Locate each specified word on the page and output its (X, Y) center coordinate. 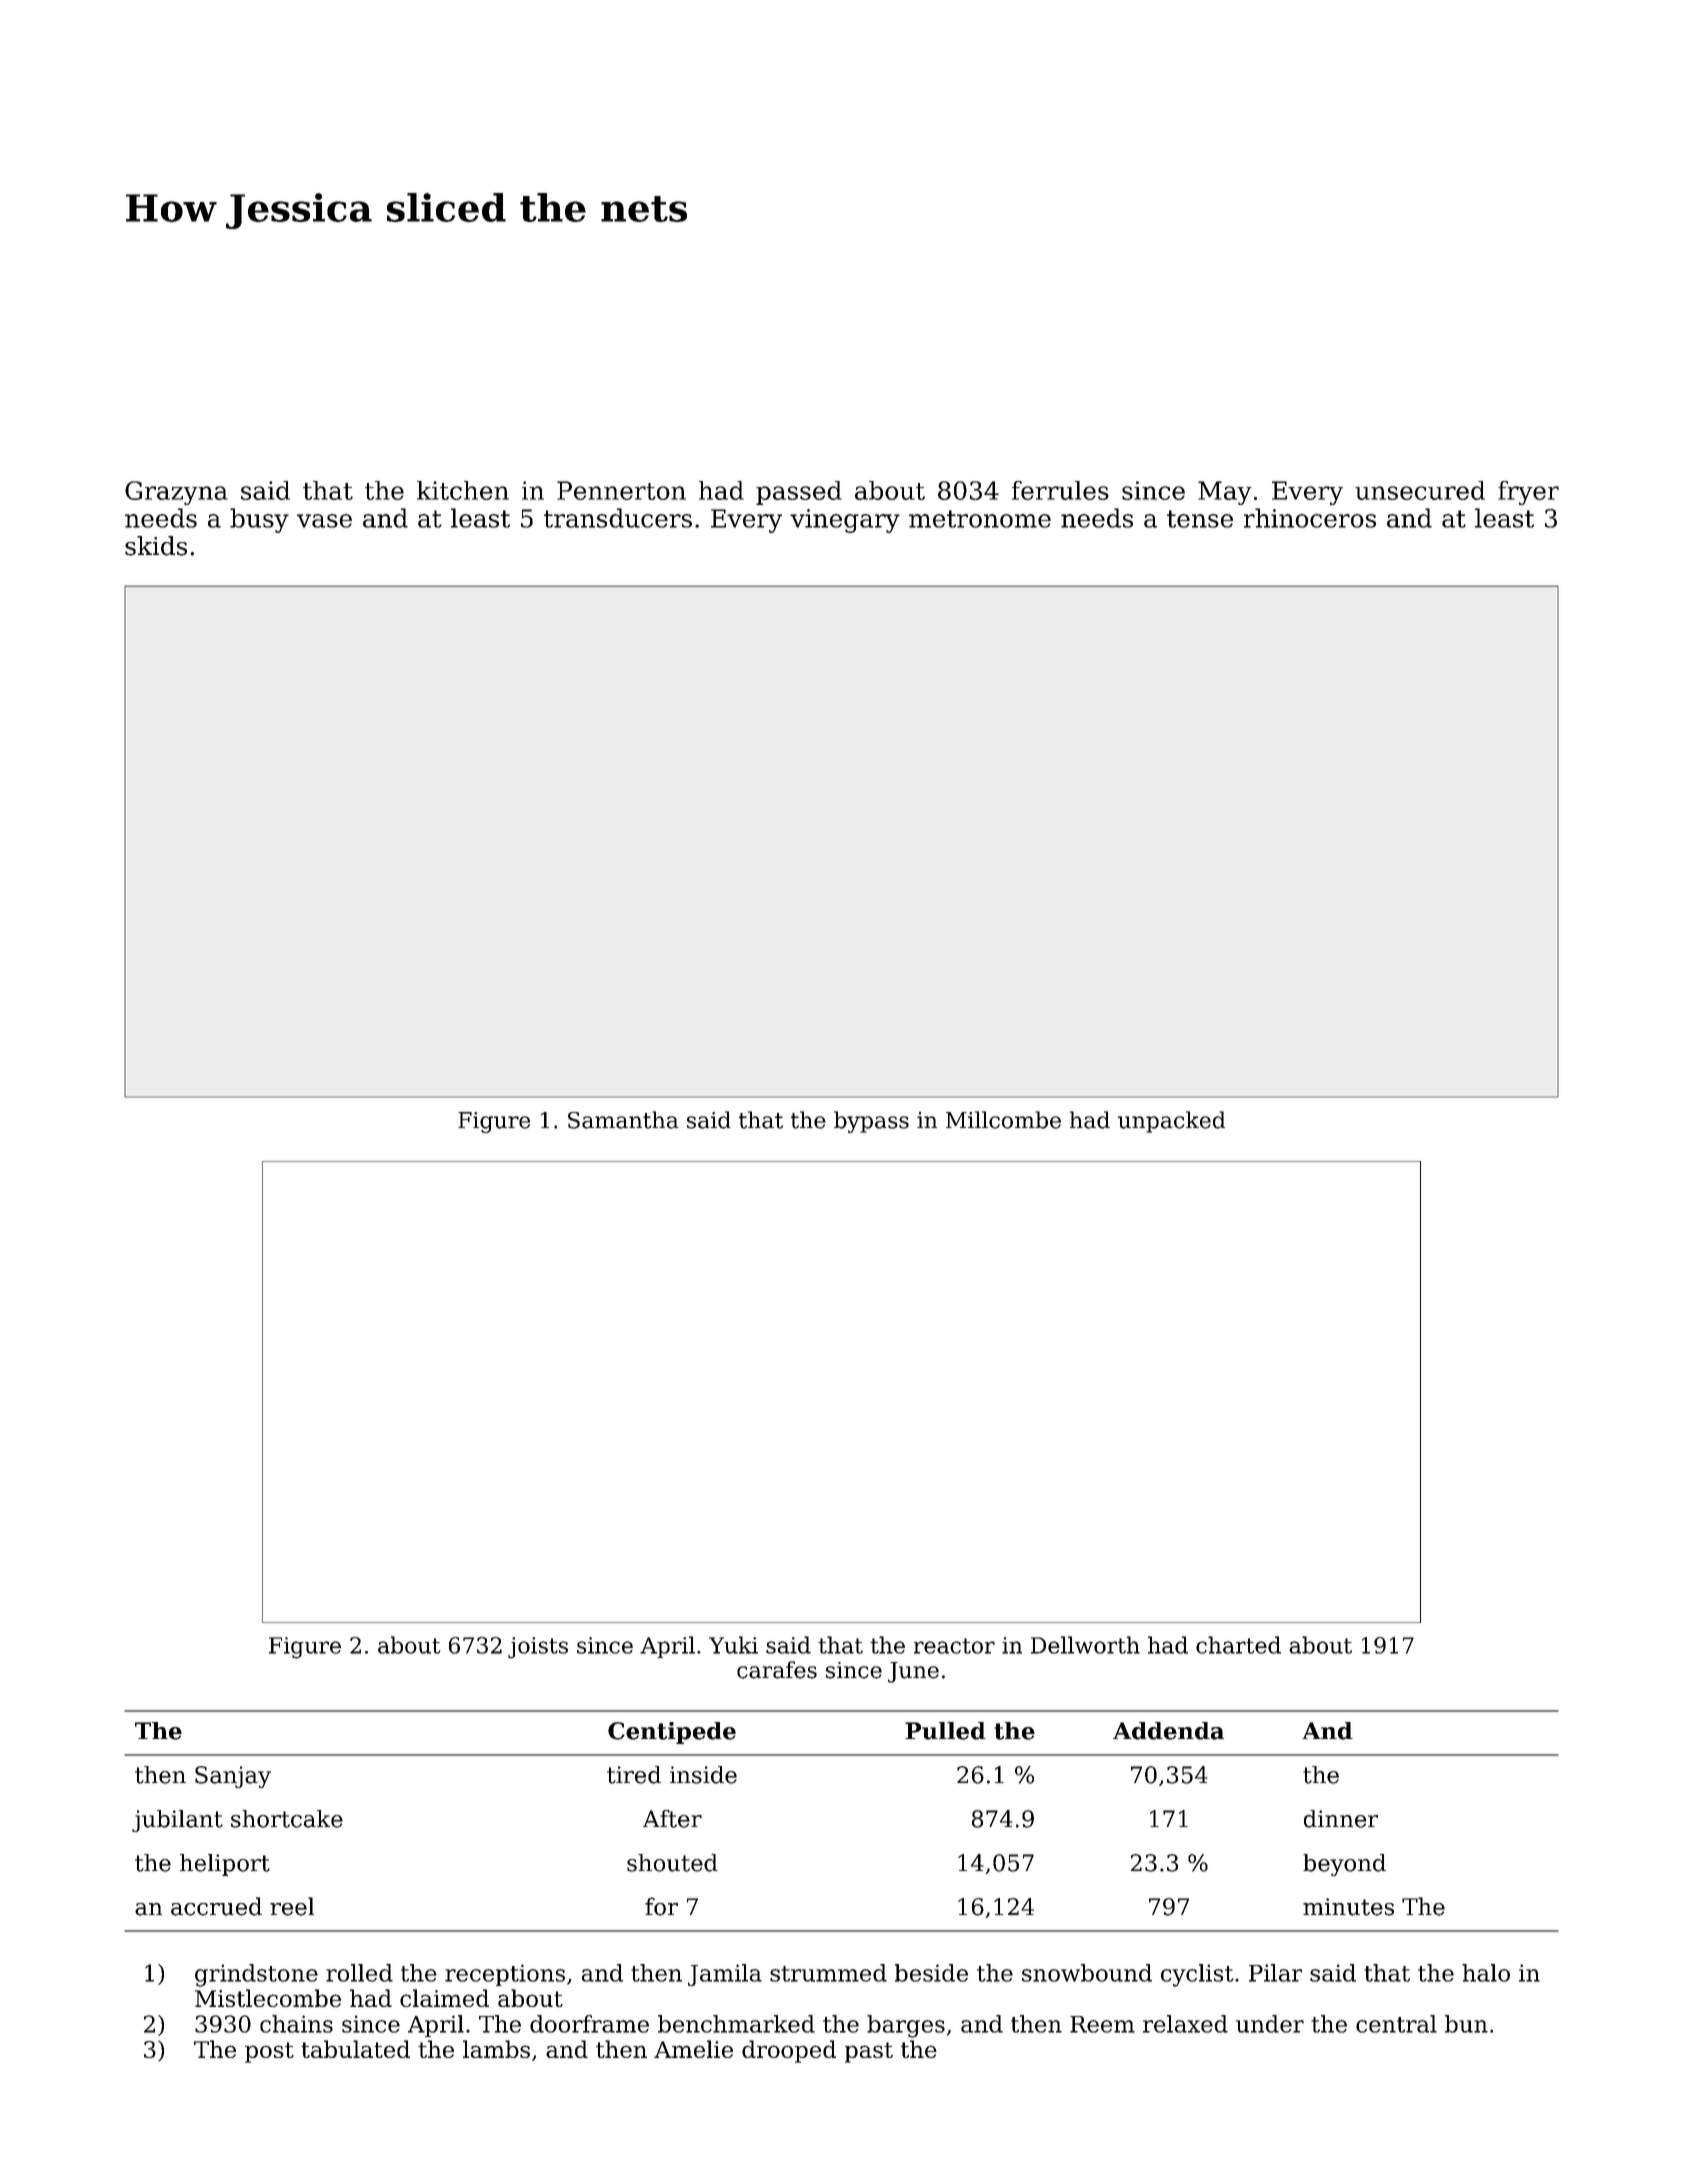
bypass (871, 1122)
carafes (777, 1670)
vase (324, 521)
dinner (1341, 1819)
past (869, 2052)
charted (1238, 1645)
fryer (1528, 493)
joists (538, 1648)
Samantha (623, 1120)
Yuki (733, 1645)
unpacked (1171, 1122)
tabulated (355, 2049)
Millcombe (1003, 1120)
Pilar (1275, 1973)
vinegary (845, 521)
